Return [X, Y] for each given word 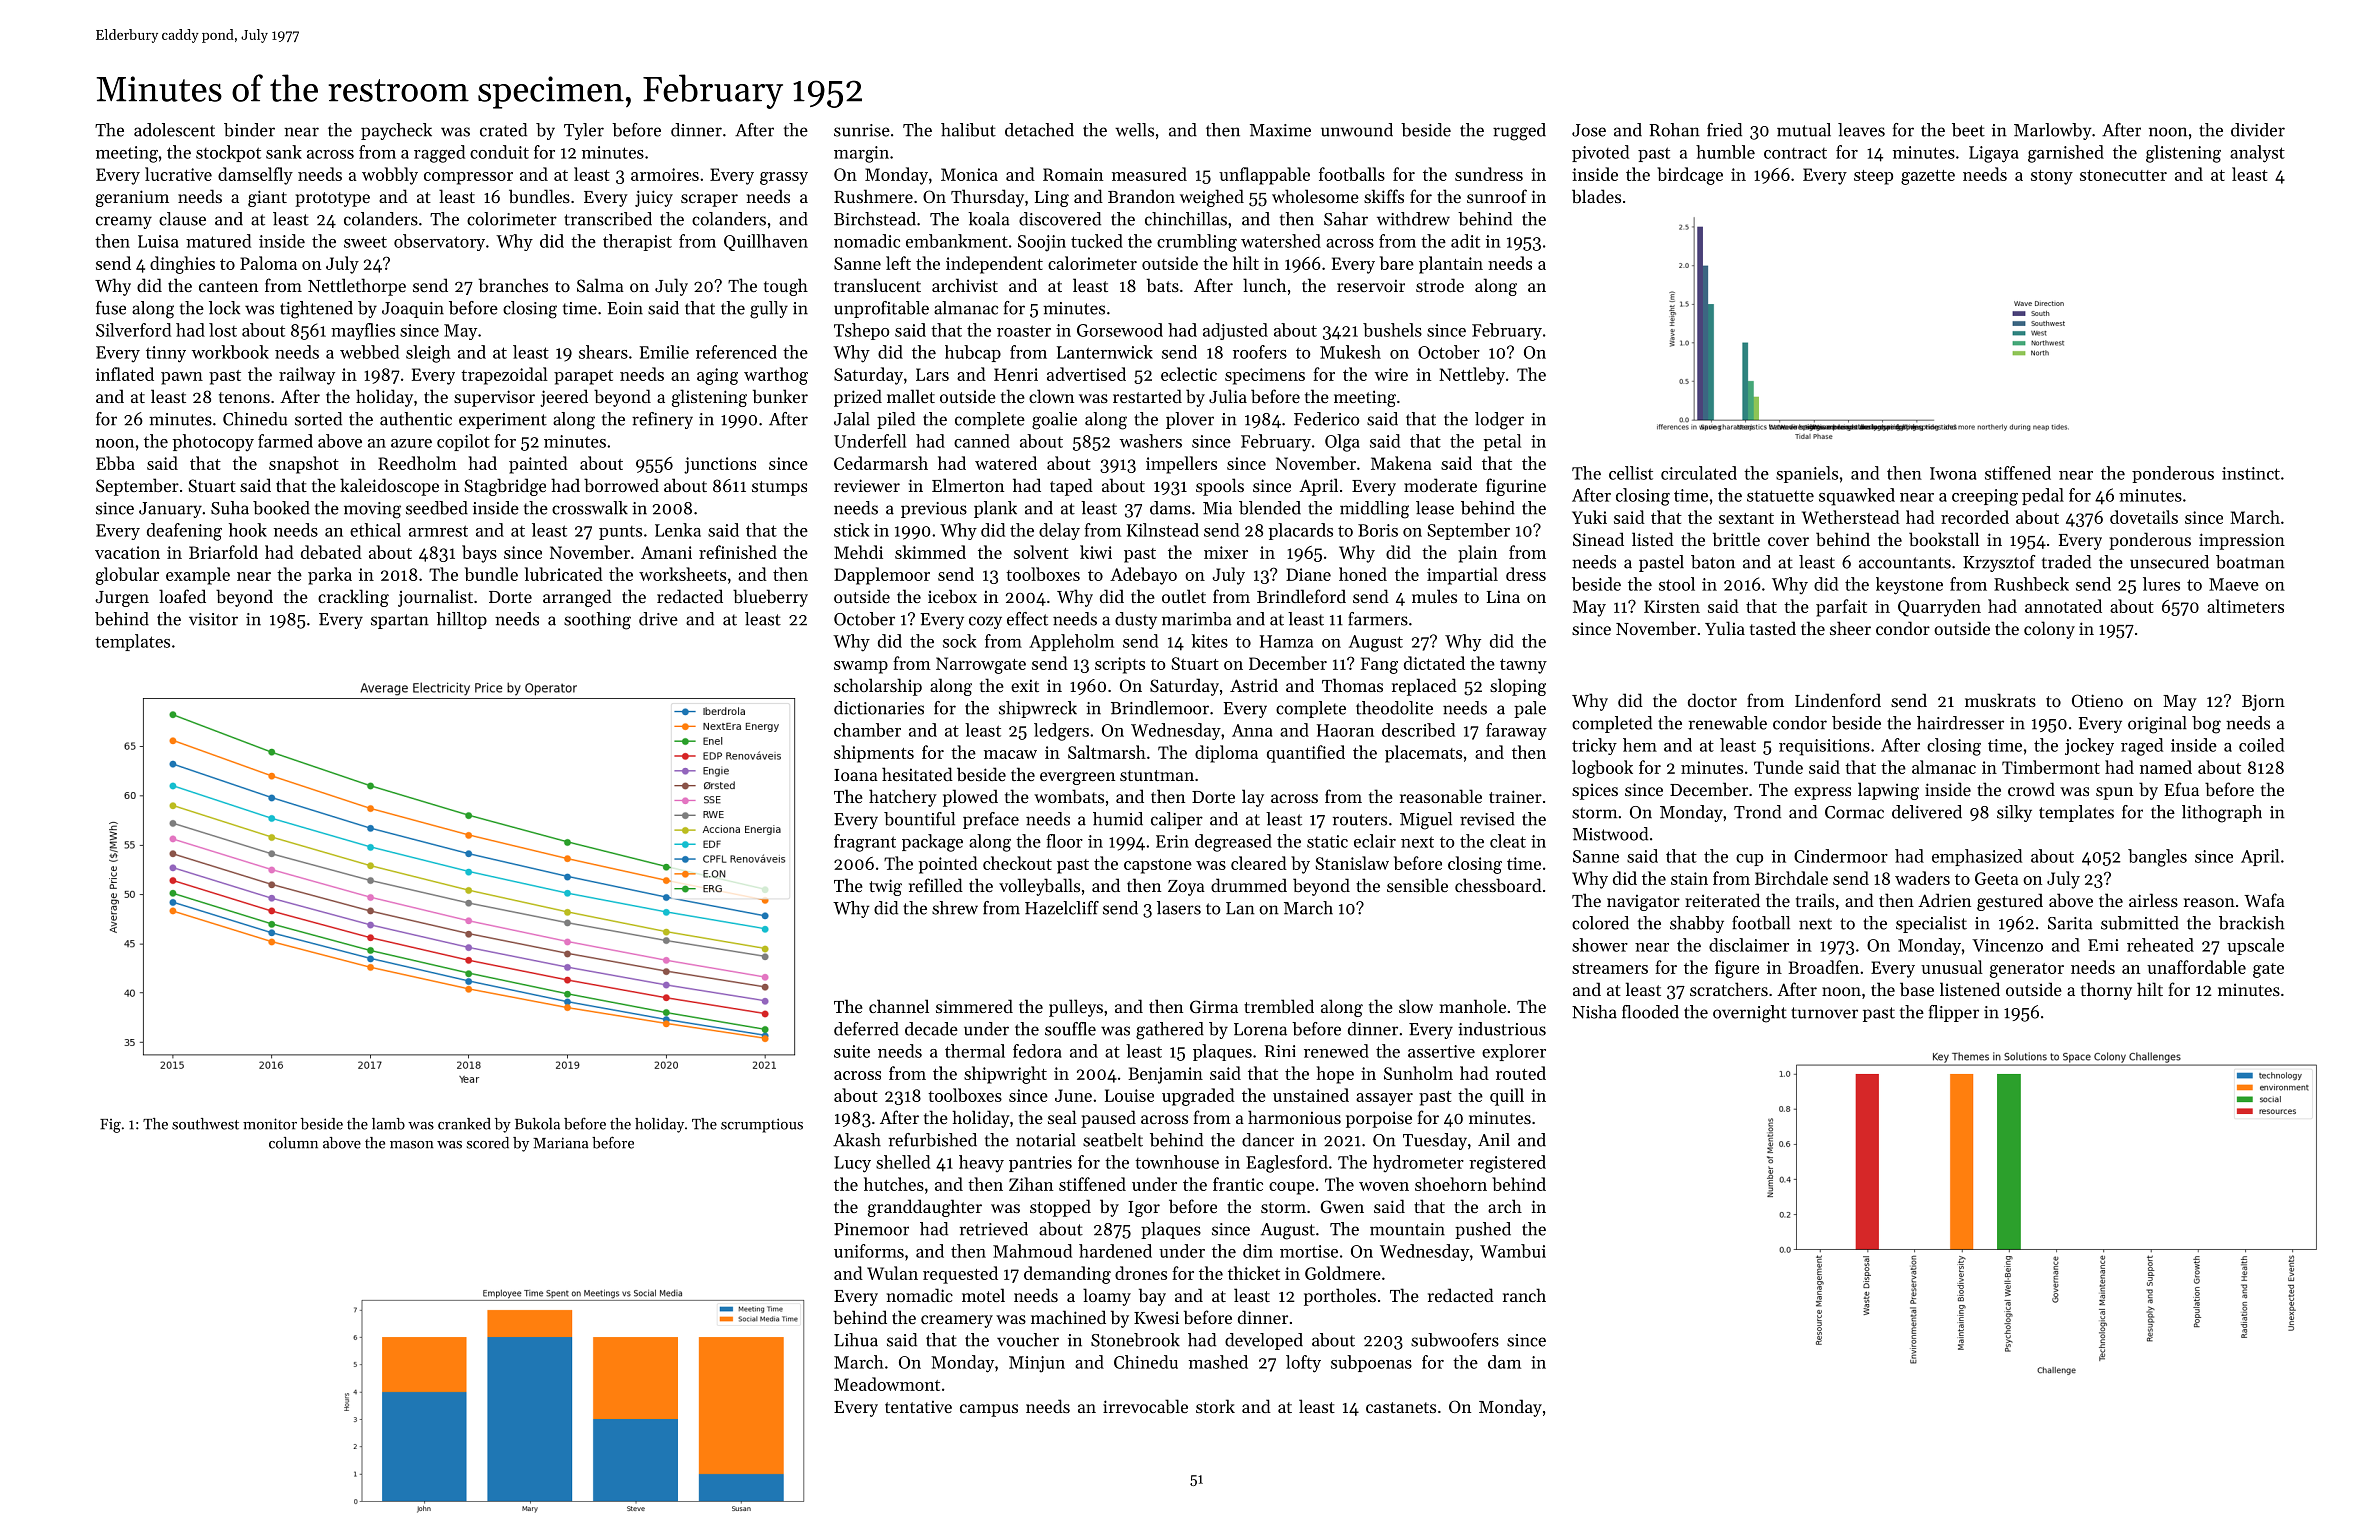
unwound [1357, 130]
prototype [332, 199]
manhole [1473, 1006]
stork [1215, 1406]
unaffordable [2196, 967]
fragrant [865, 843]
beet [1968, 130]
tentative [918, 1406]
